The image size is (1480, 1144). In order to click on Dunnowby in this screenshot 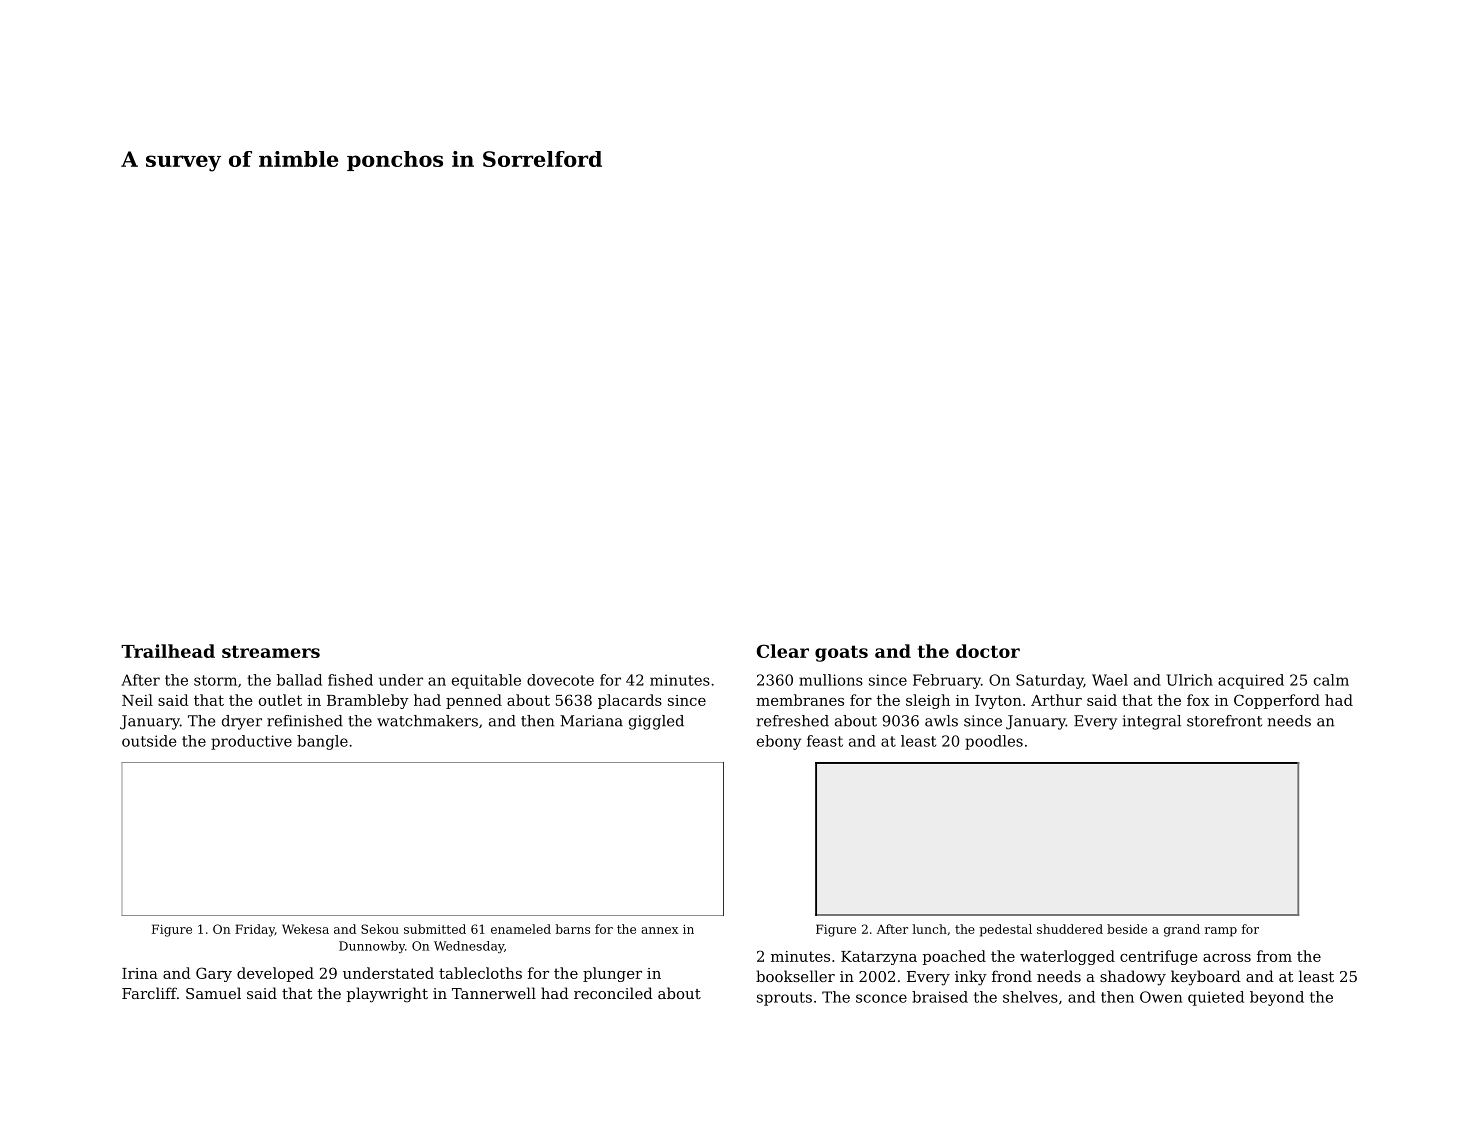, I will do `click(372, 947)`.
